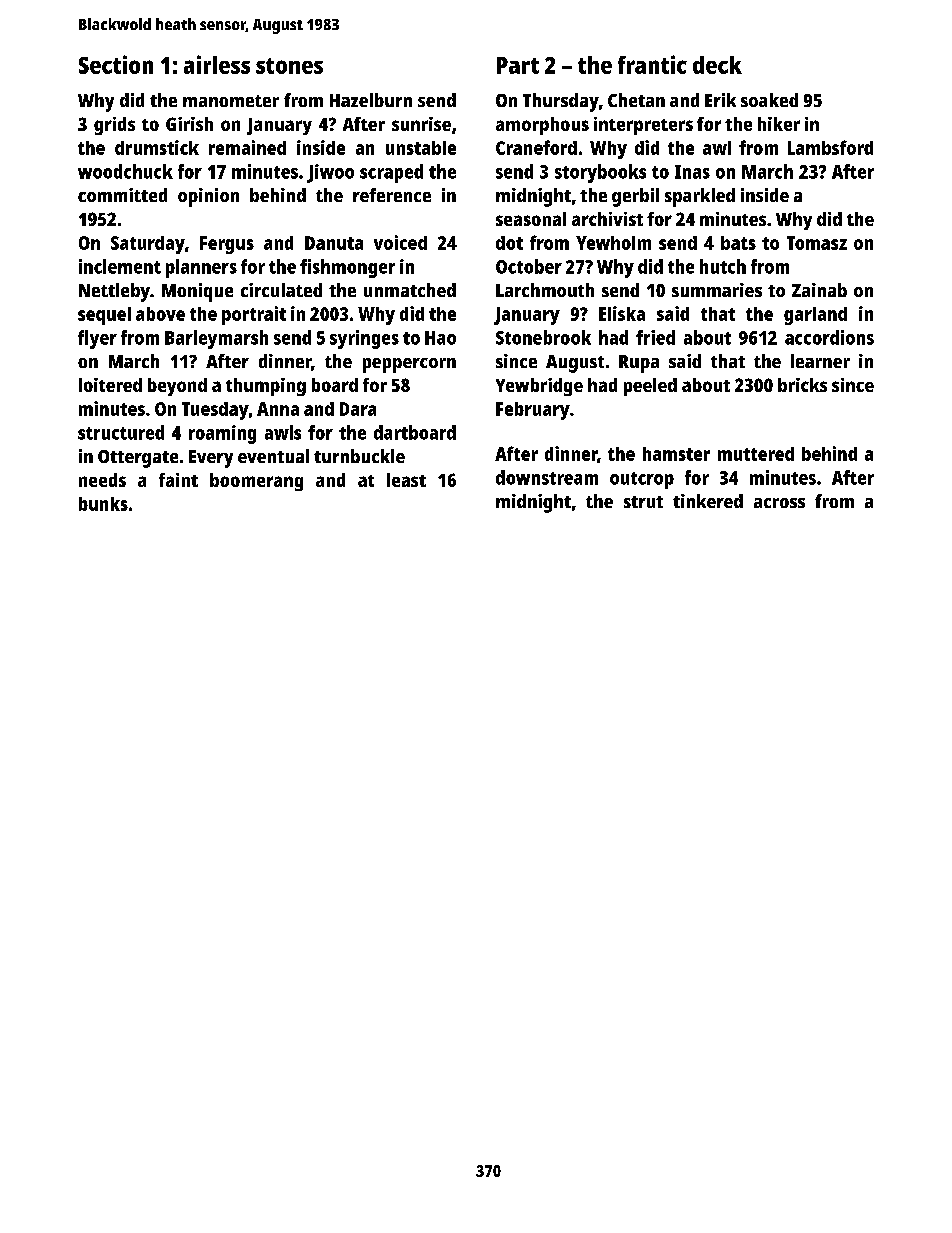 This screenshot has width=952, height=1233. What do you see at coordinates (102, 480) in the screenshot?
I see `needs` at bounding box center [102, 480].
